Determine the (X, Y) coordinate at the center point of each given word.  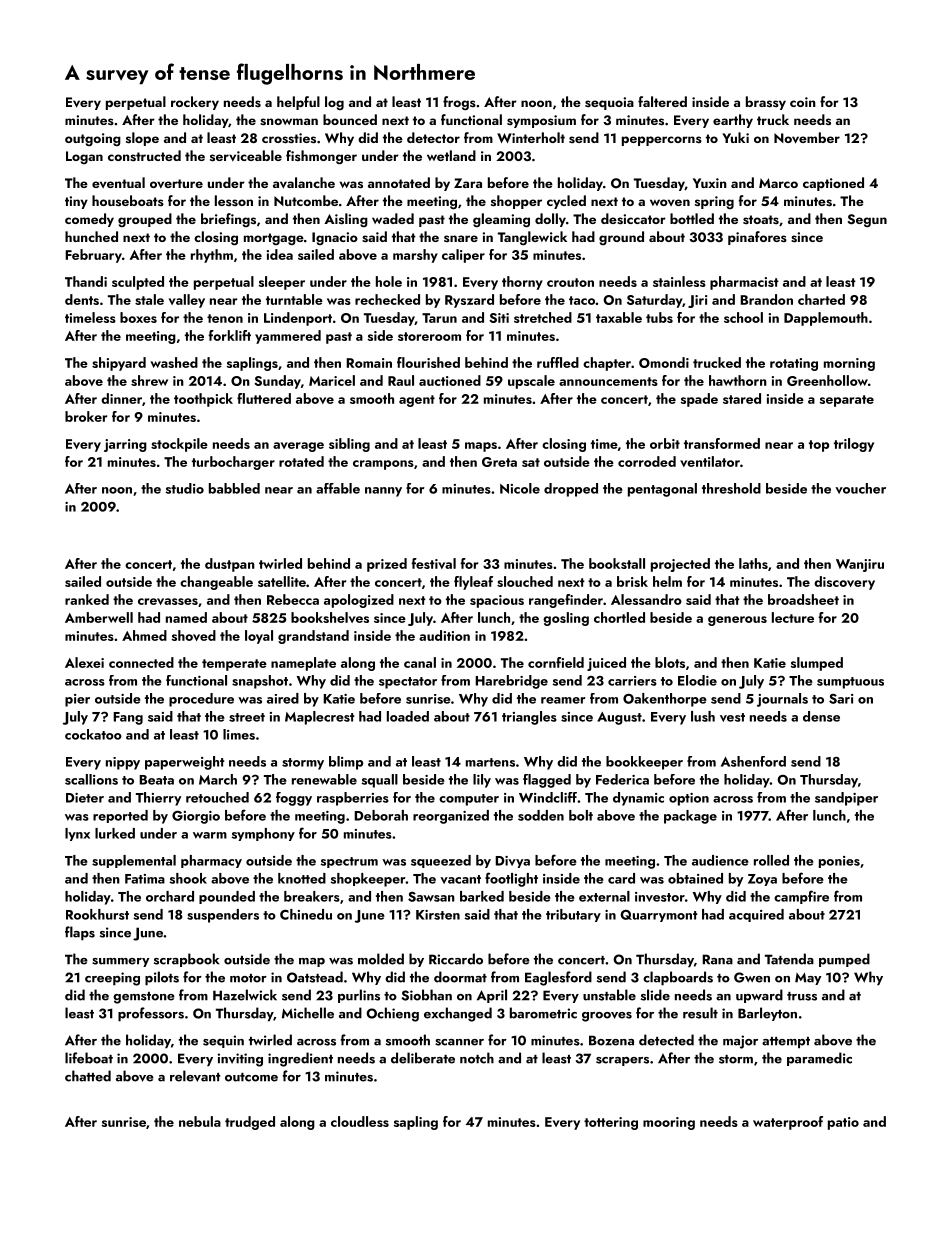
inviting (240, 1060)
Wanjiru (860, 565)
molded (381, 959)
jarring (125, 445)
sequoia (609, 103)
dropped (571, 490)
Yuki (735, 137)
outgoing (93, 139)
